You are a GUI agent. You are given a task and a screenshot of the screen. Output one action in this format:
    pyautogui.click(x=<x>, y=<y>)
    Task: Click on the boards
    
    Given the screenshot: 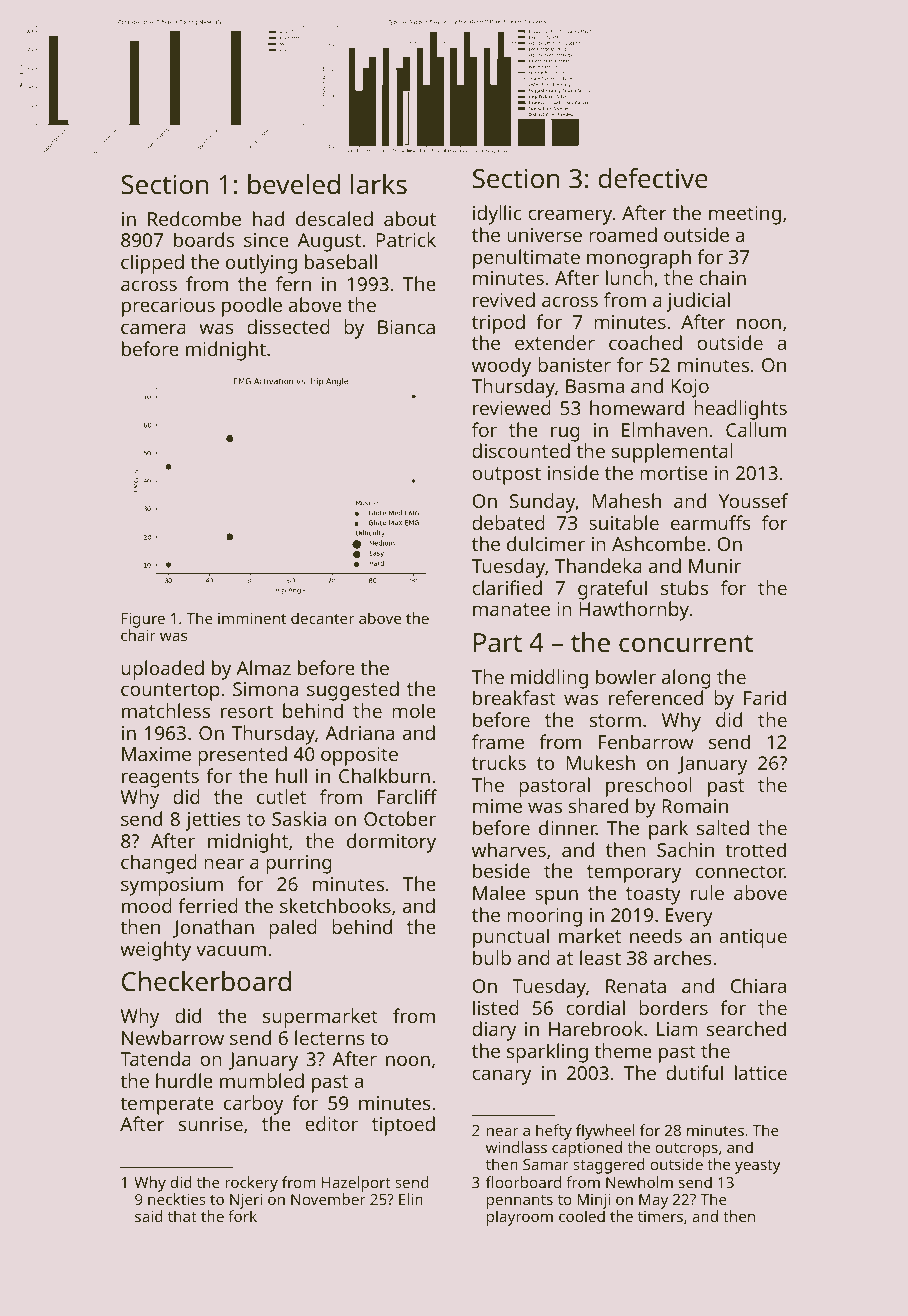 What is the action you would take?
    pyautogui.click(x=204, y=239)
